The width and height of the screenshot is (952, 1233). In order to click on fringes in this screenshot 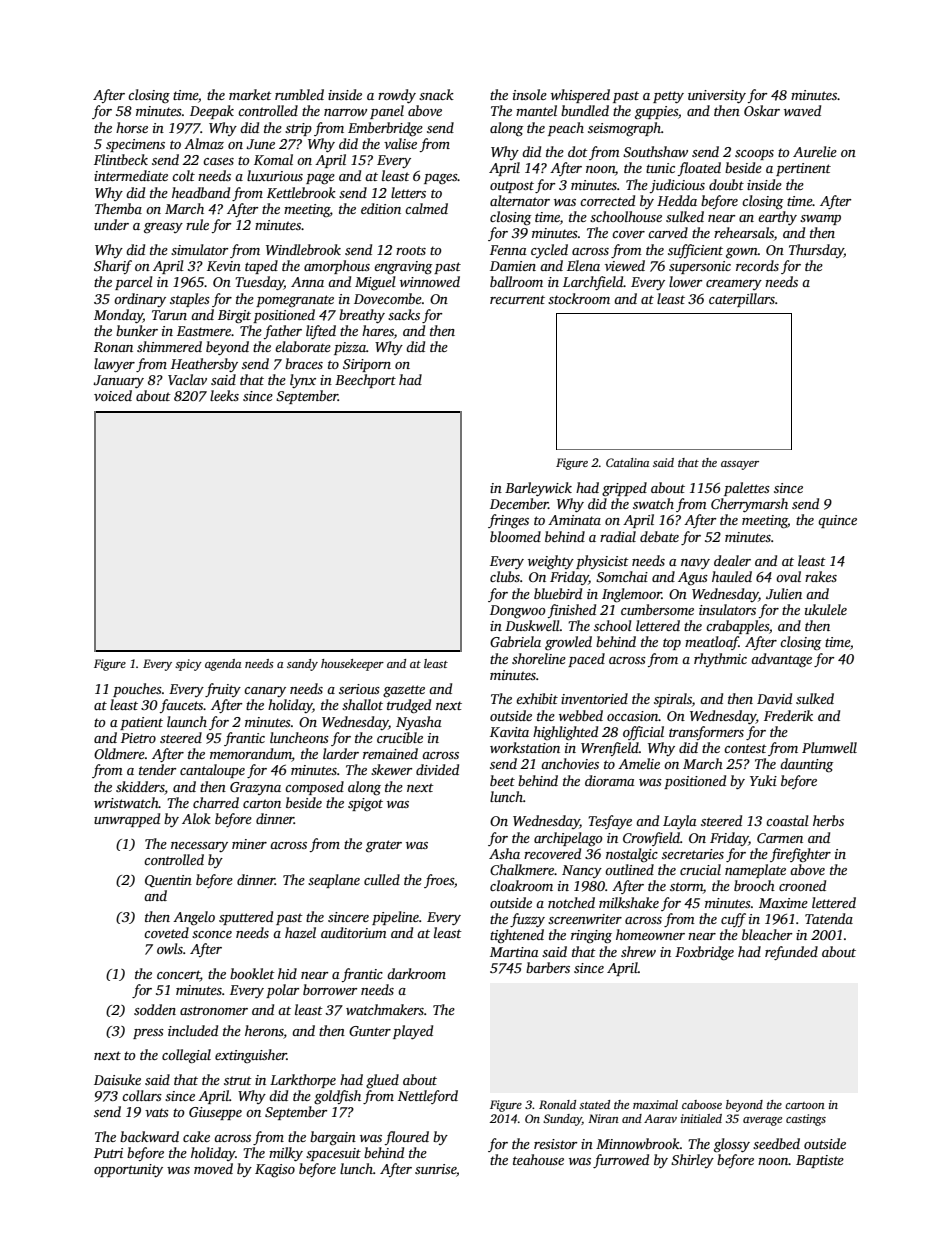, I will do `click(508, 521)`.
